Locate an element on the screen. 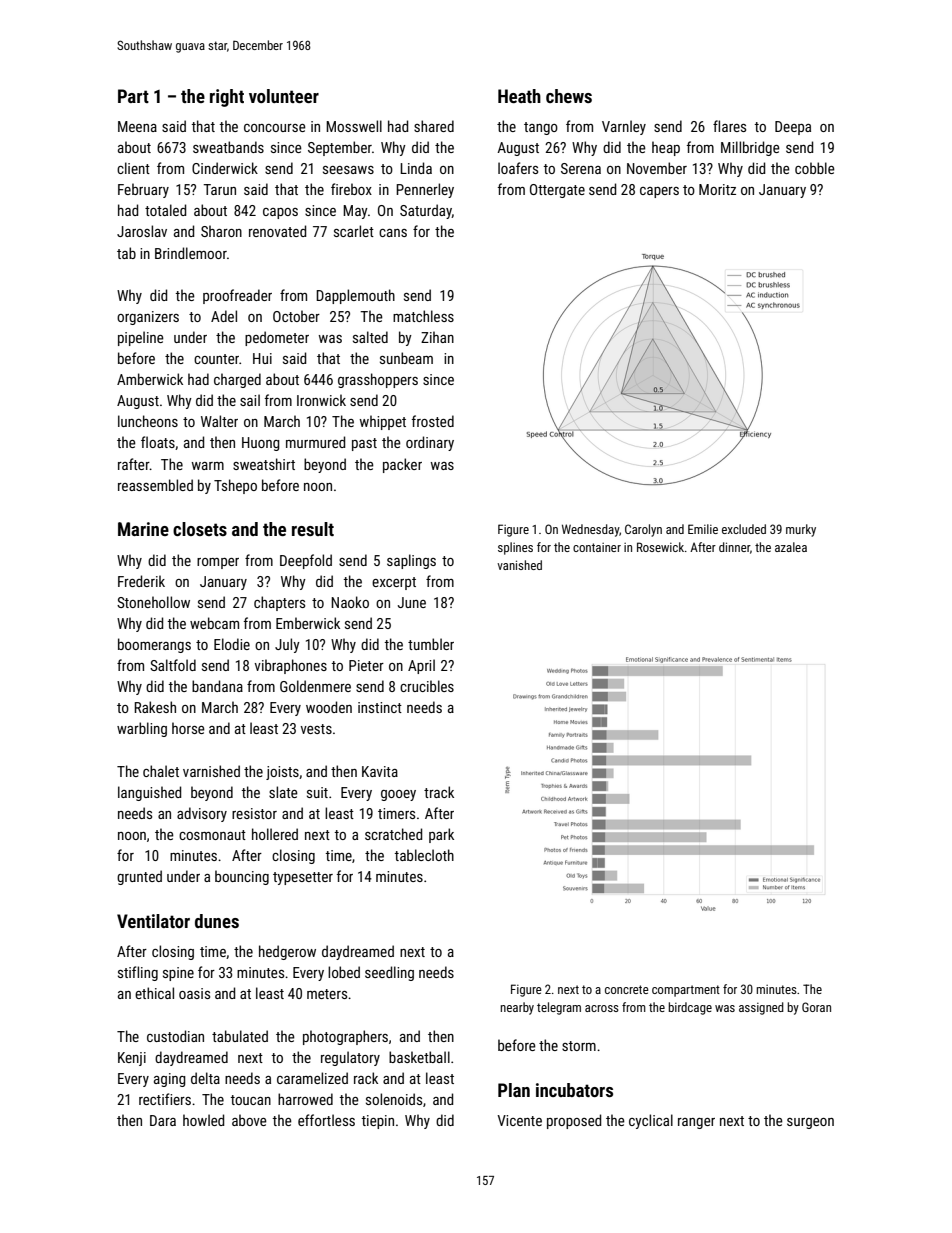  Ottergate is located at coordinates (557, 191).
